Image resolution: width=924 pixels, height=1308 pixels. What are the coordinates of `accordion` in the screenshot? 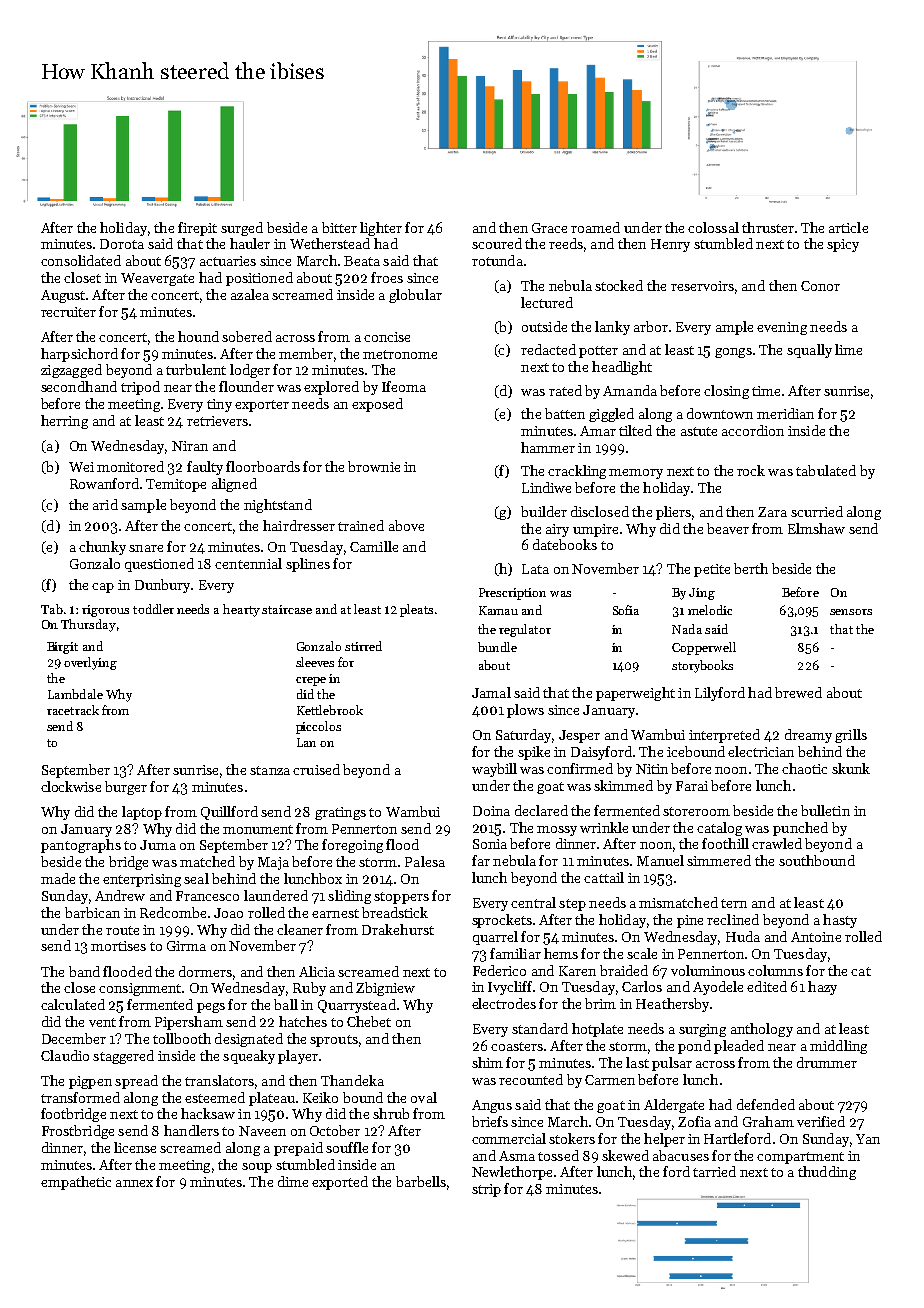 It's located at (753, 430).
